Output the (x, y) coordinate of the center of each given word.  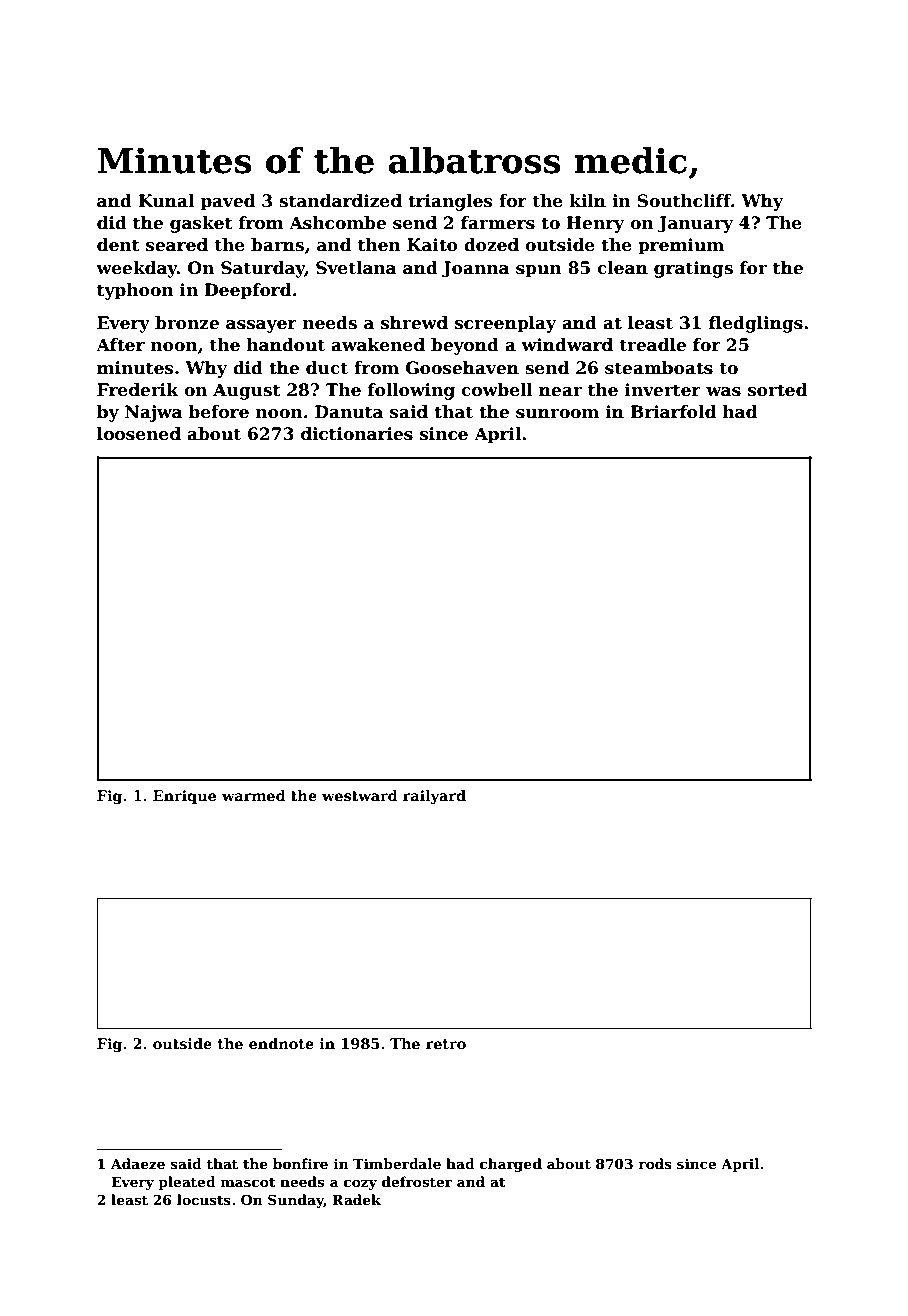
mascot (248, 1182)
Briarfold (673, 412)
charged (511, 1165)
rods (655, 1163)
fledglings (756, 324)
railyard (434, 797)
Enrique (184, 797)
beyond (465, 346)
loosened (139, 434)
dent (118, 245)
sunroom (557, 414)
